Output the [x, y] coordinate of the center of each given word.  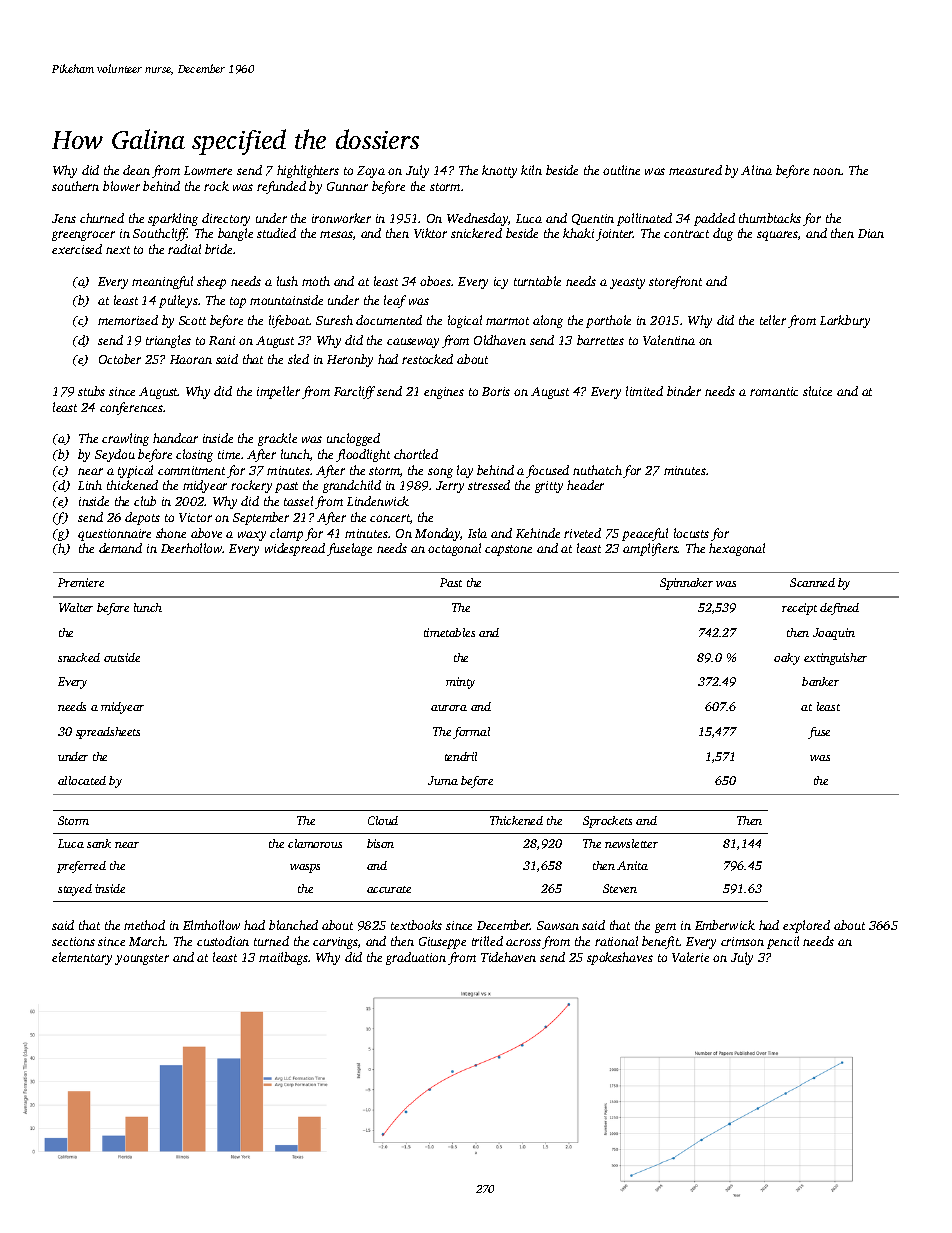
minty [460, 683]
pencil [783, 942]
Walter [76, 607]
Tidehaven [508, 957]
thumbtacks [770, 218]
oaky [787, 659]
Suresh [334, 320]
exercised [77, 249]
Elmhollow [211, 925]
